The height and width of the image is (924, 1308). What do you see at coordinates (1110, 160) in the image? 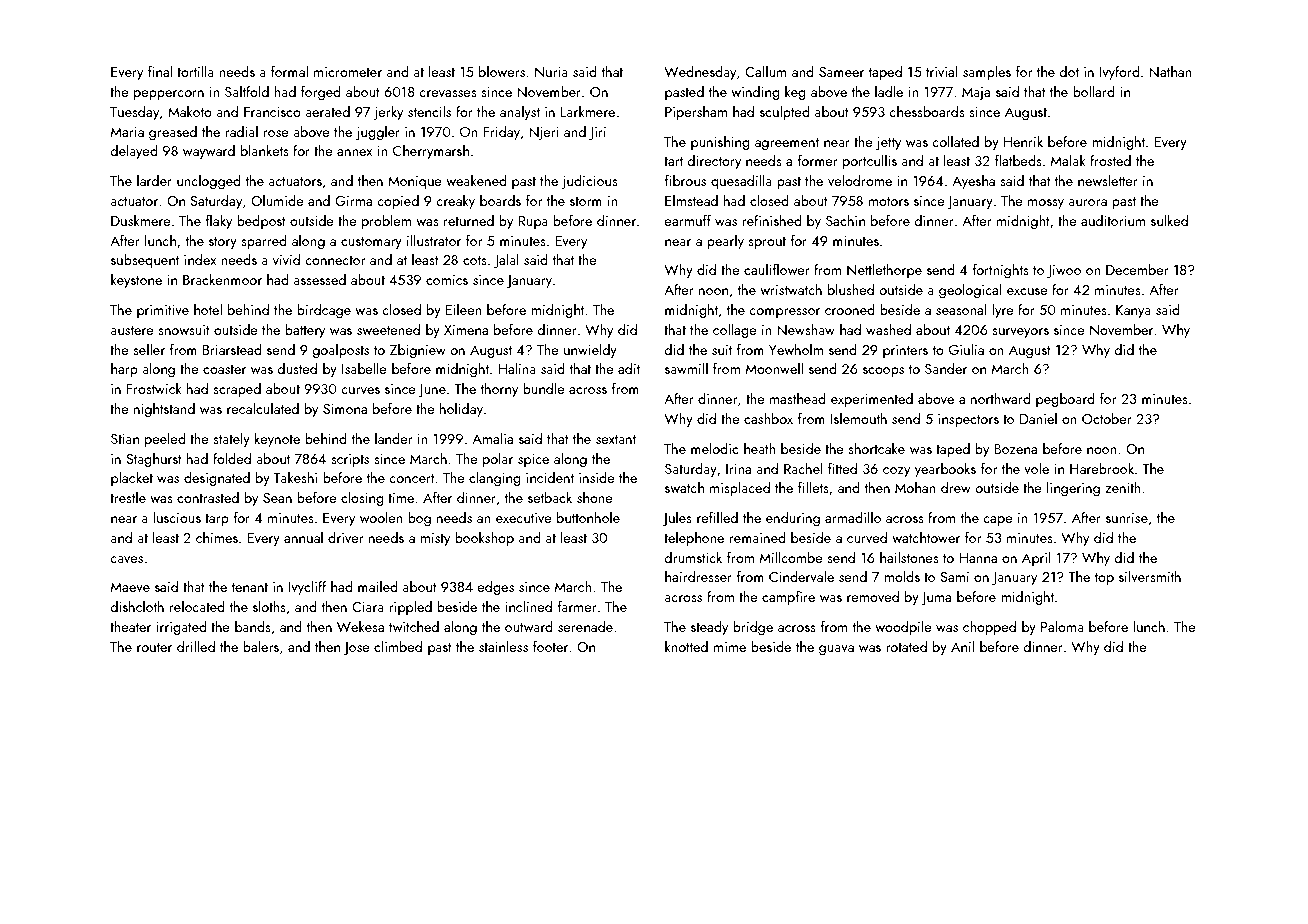
I see `frosted` at bounding box center [1110, 160].
